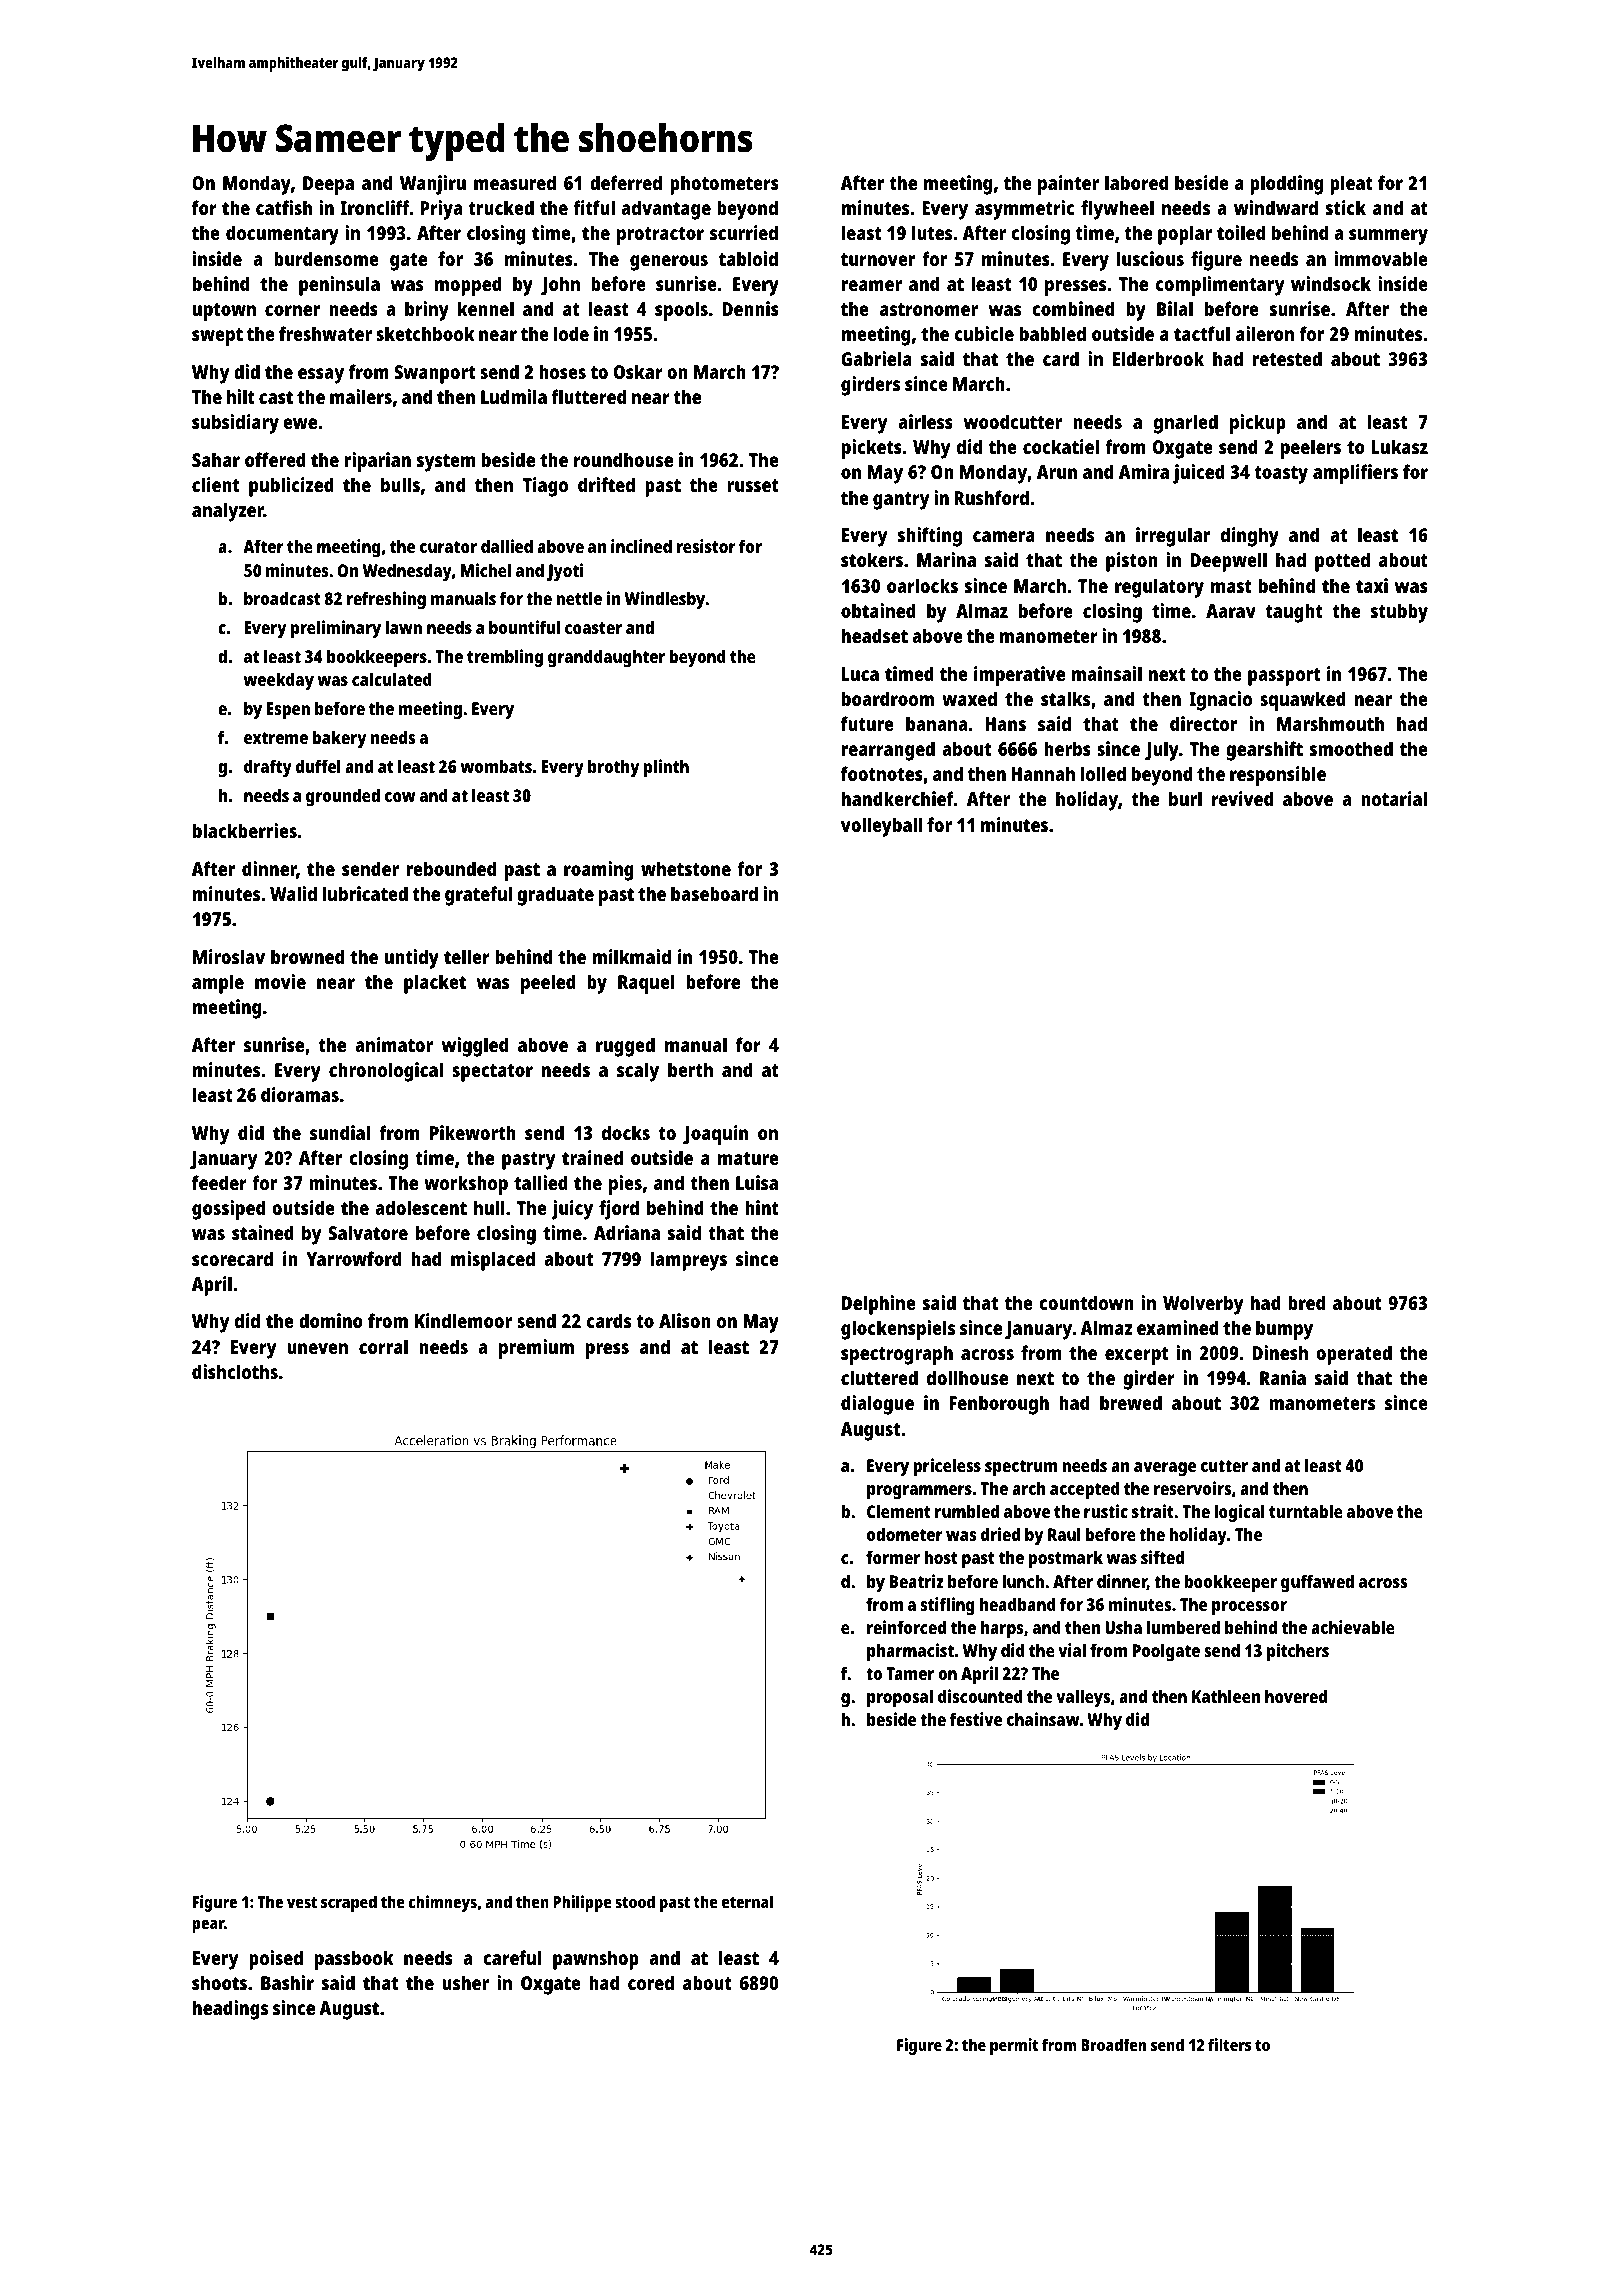  I want to click on Deepa, so click(328, 185).
